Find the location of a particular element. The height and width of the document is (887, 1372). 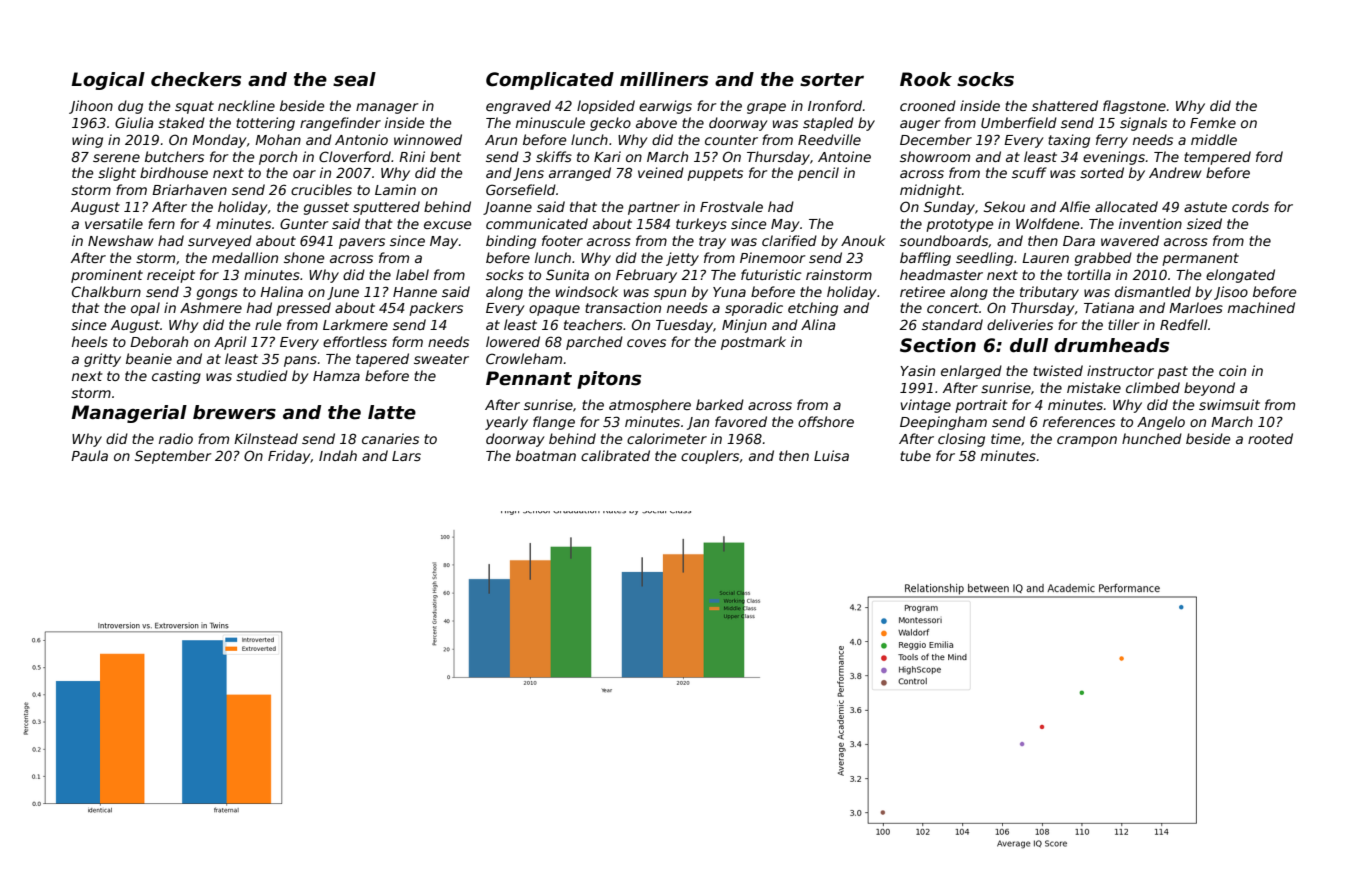

checkers is located at coordinates (196, 79).
